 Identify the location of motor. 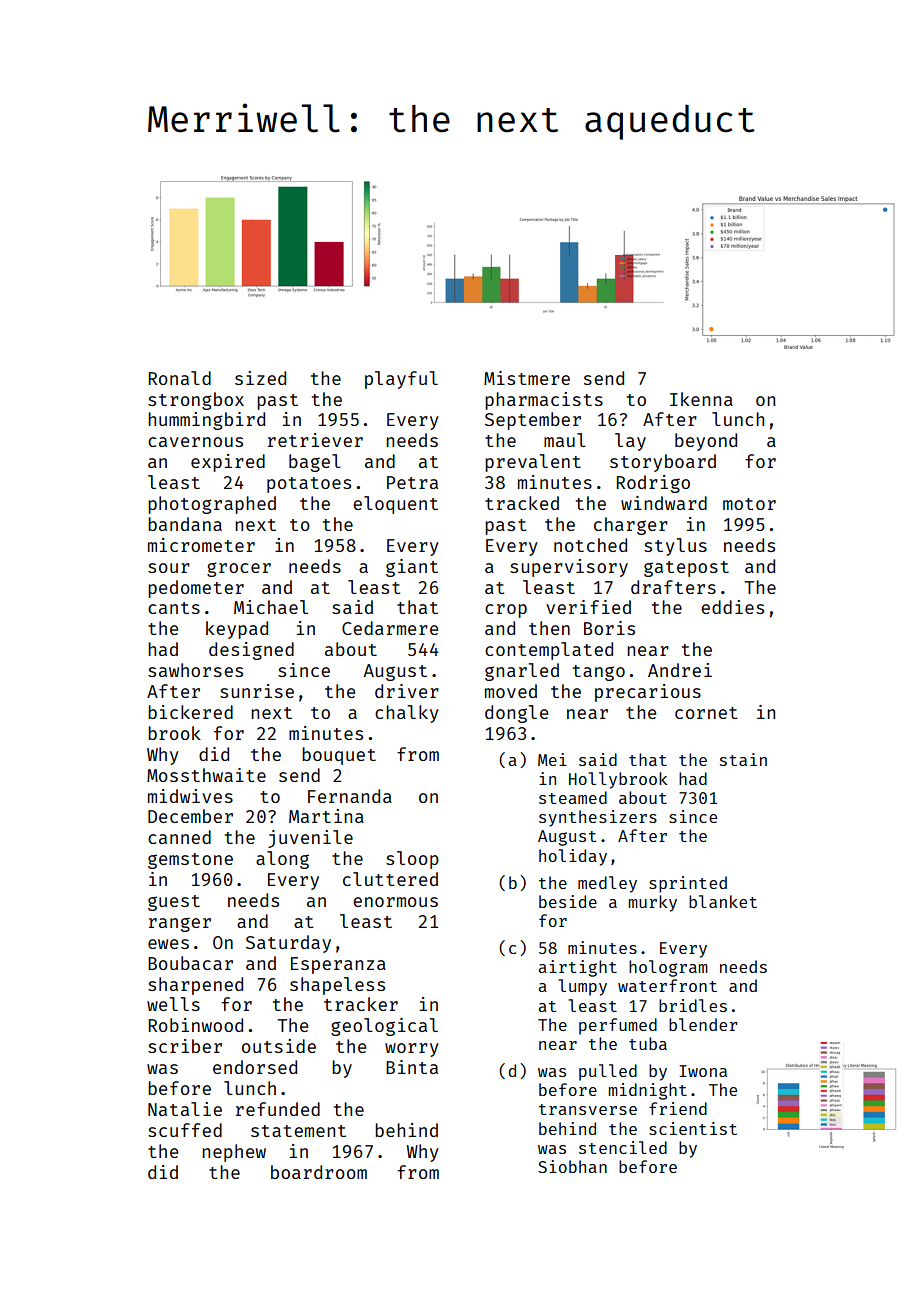
(749, 504).
